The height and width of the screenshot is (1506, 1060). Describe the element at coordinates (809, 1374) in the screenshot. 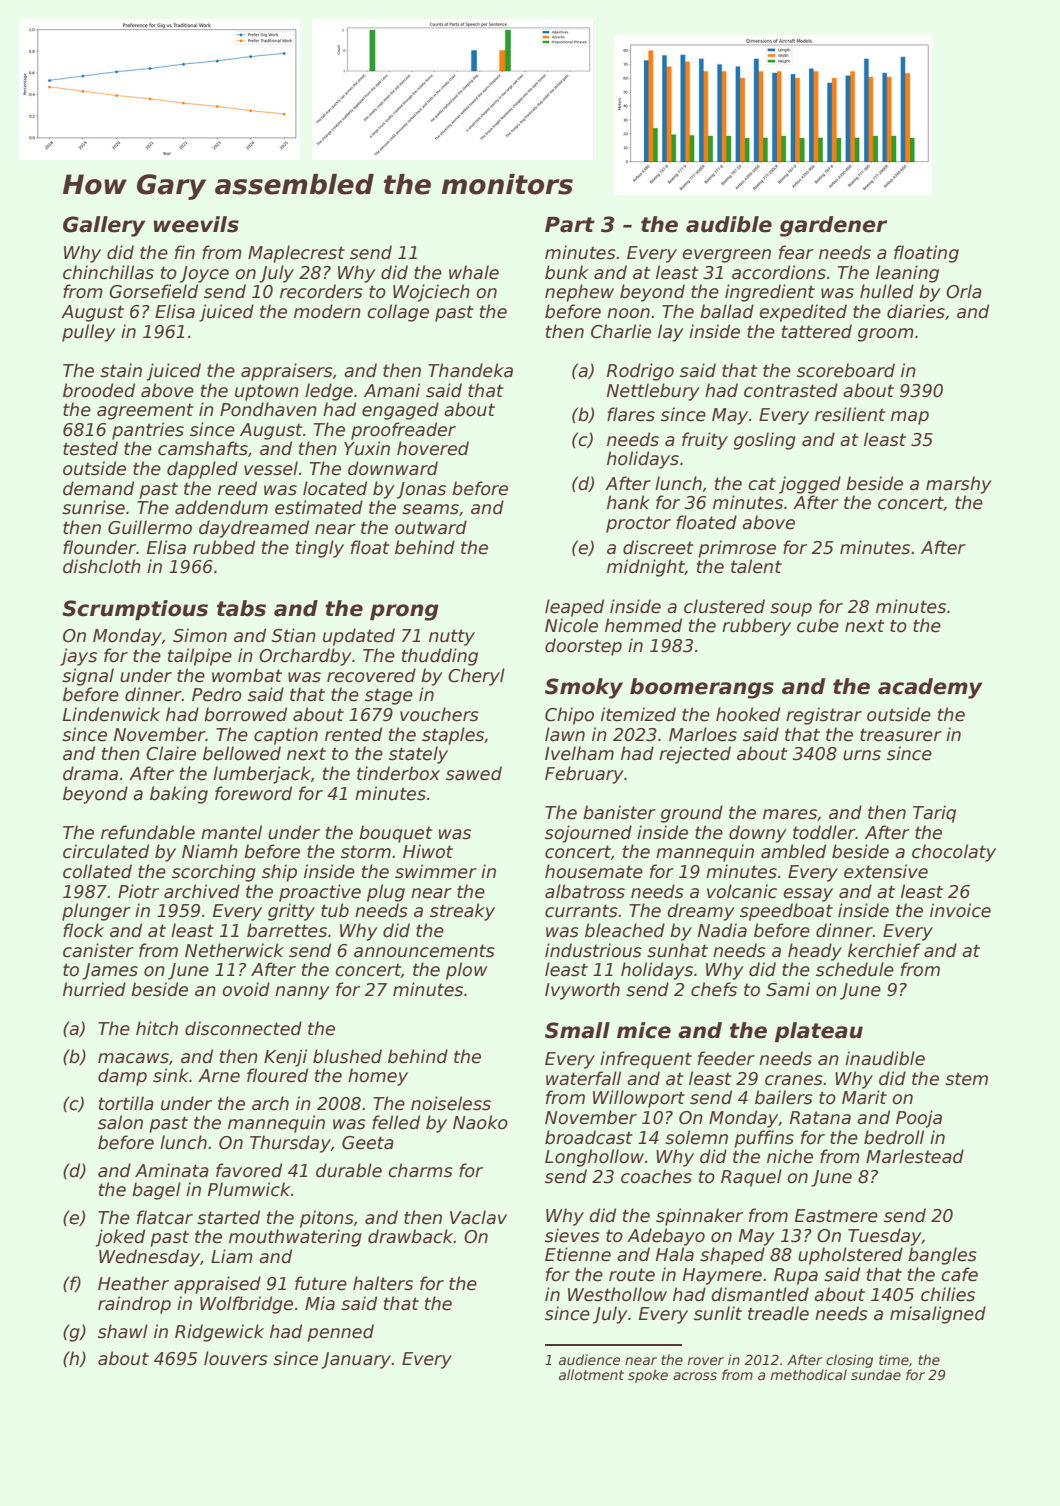

I see `methodical` at that location.
